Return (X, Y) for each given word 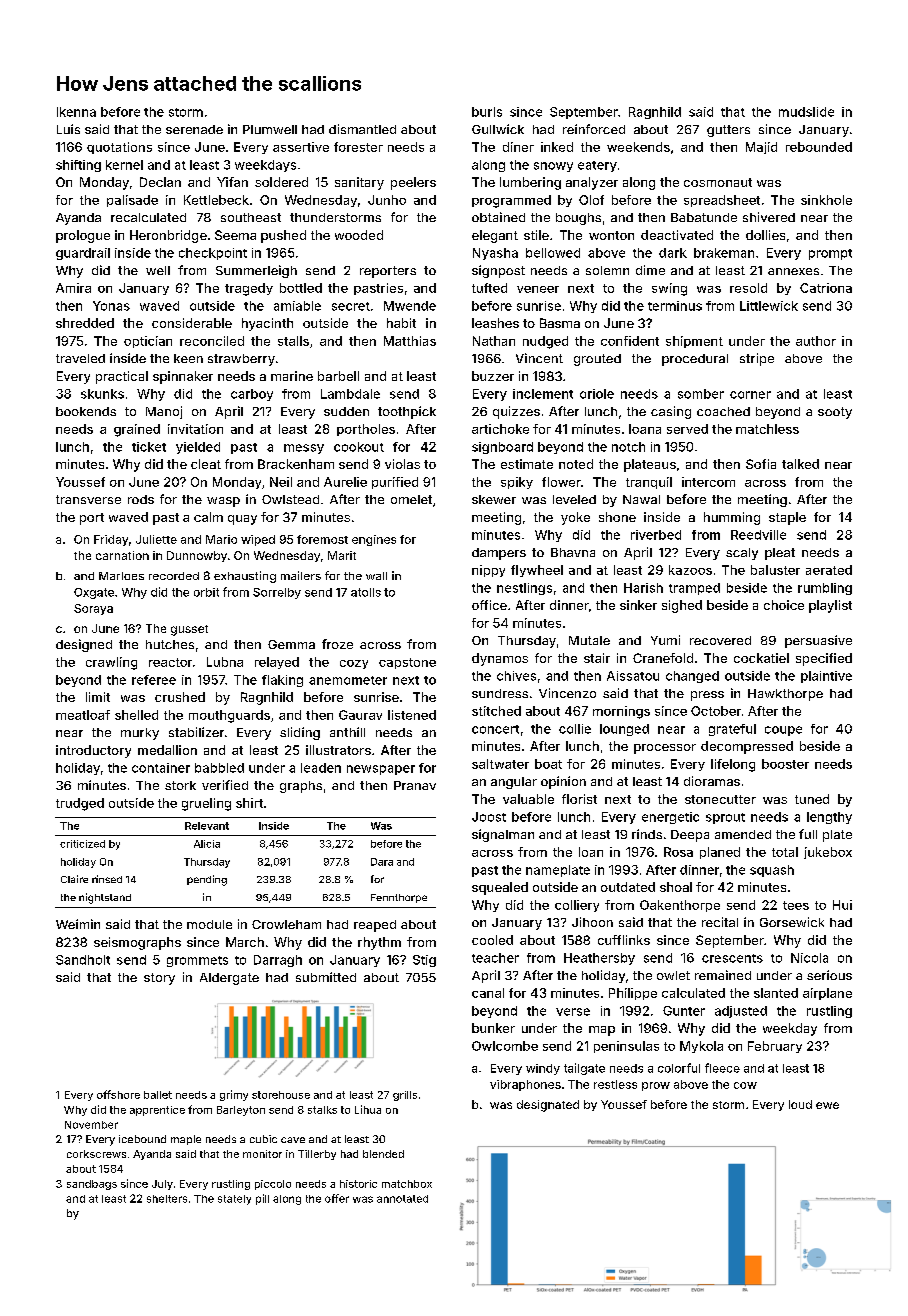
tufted (489, 288)
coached (723, 411)
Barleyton (241, 1111)
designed (84, 645)
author (816, 341)
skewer (494, 499)
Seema (235, 235)
